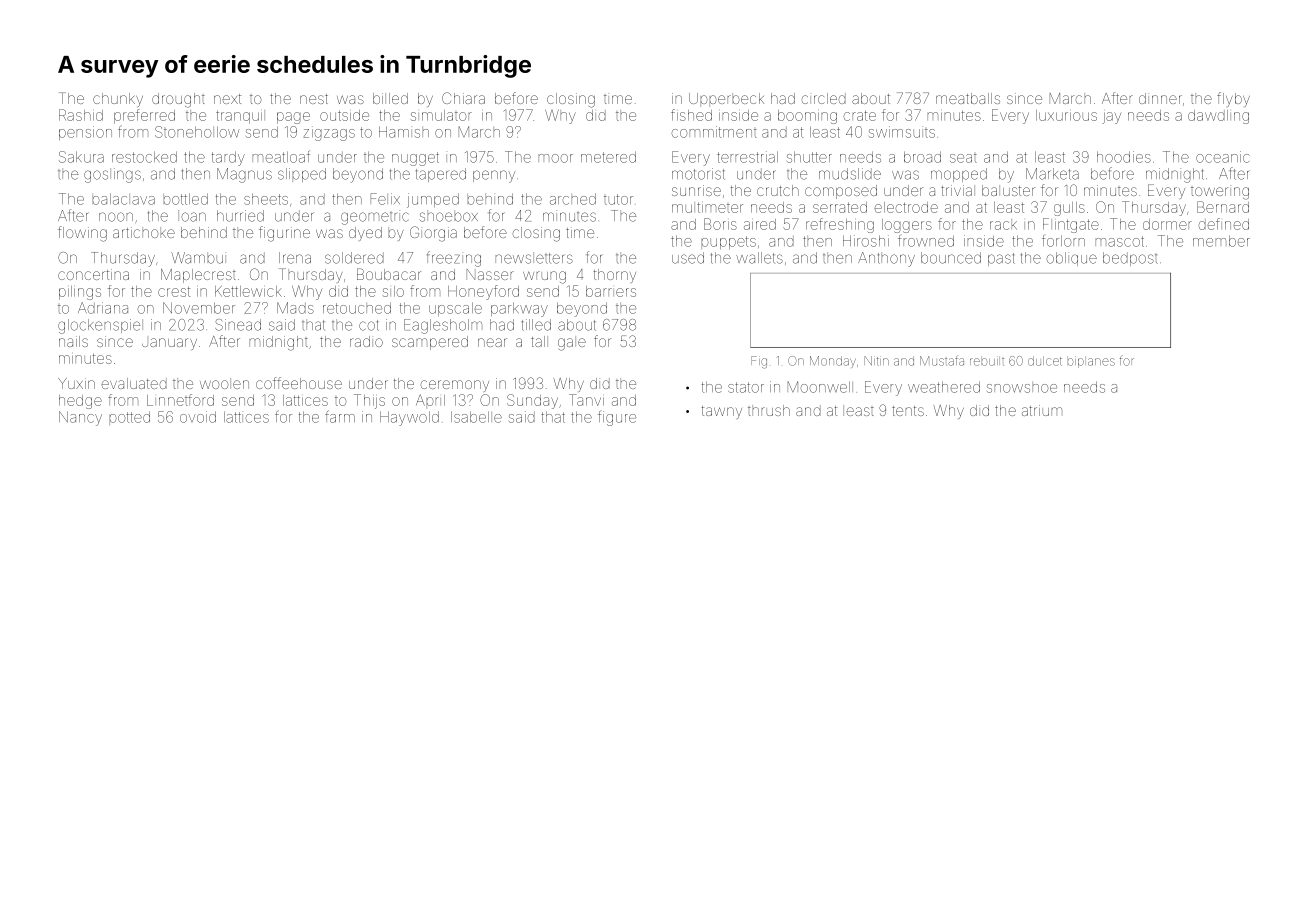 Image resolution: width=1308 pixels, height=924 pixels. I want to click on swimsuits, so click(902, 132).
